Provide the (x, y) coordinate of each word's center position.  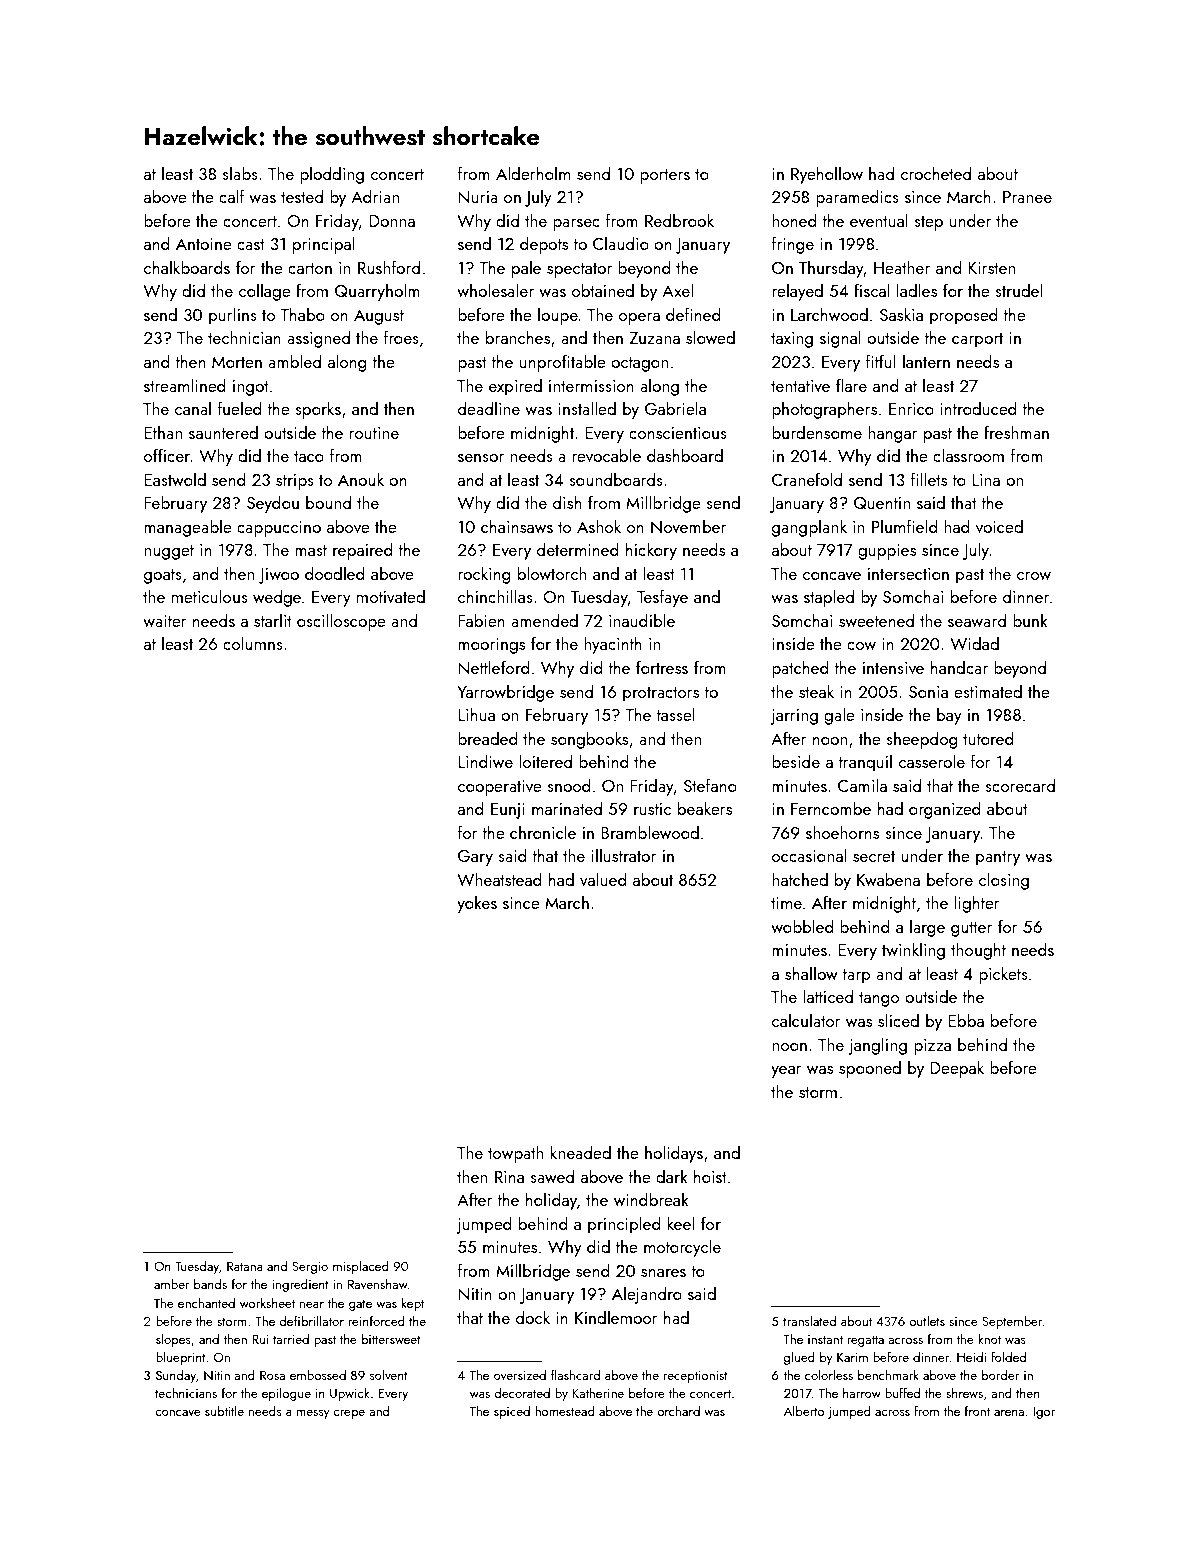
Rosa (272, 1375)
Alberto (804, 1411)
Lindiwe (485, 761)
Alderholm (533, 173)
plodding (332, 175)
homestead (565, 1411)
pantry (998, 858)
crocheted (936, 173)
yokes (477, 904)
